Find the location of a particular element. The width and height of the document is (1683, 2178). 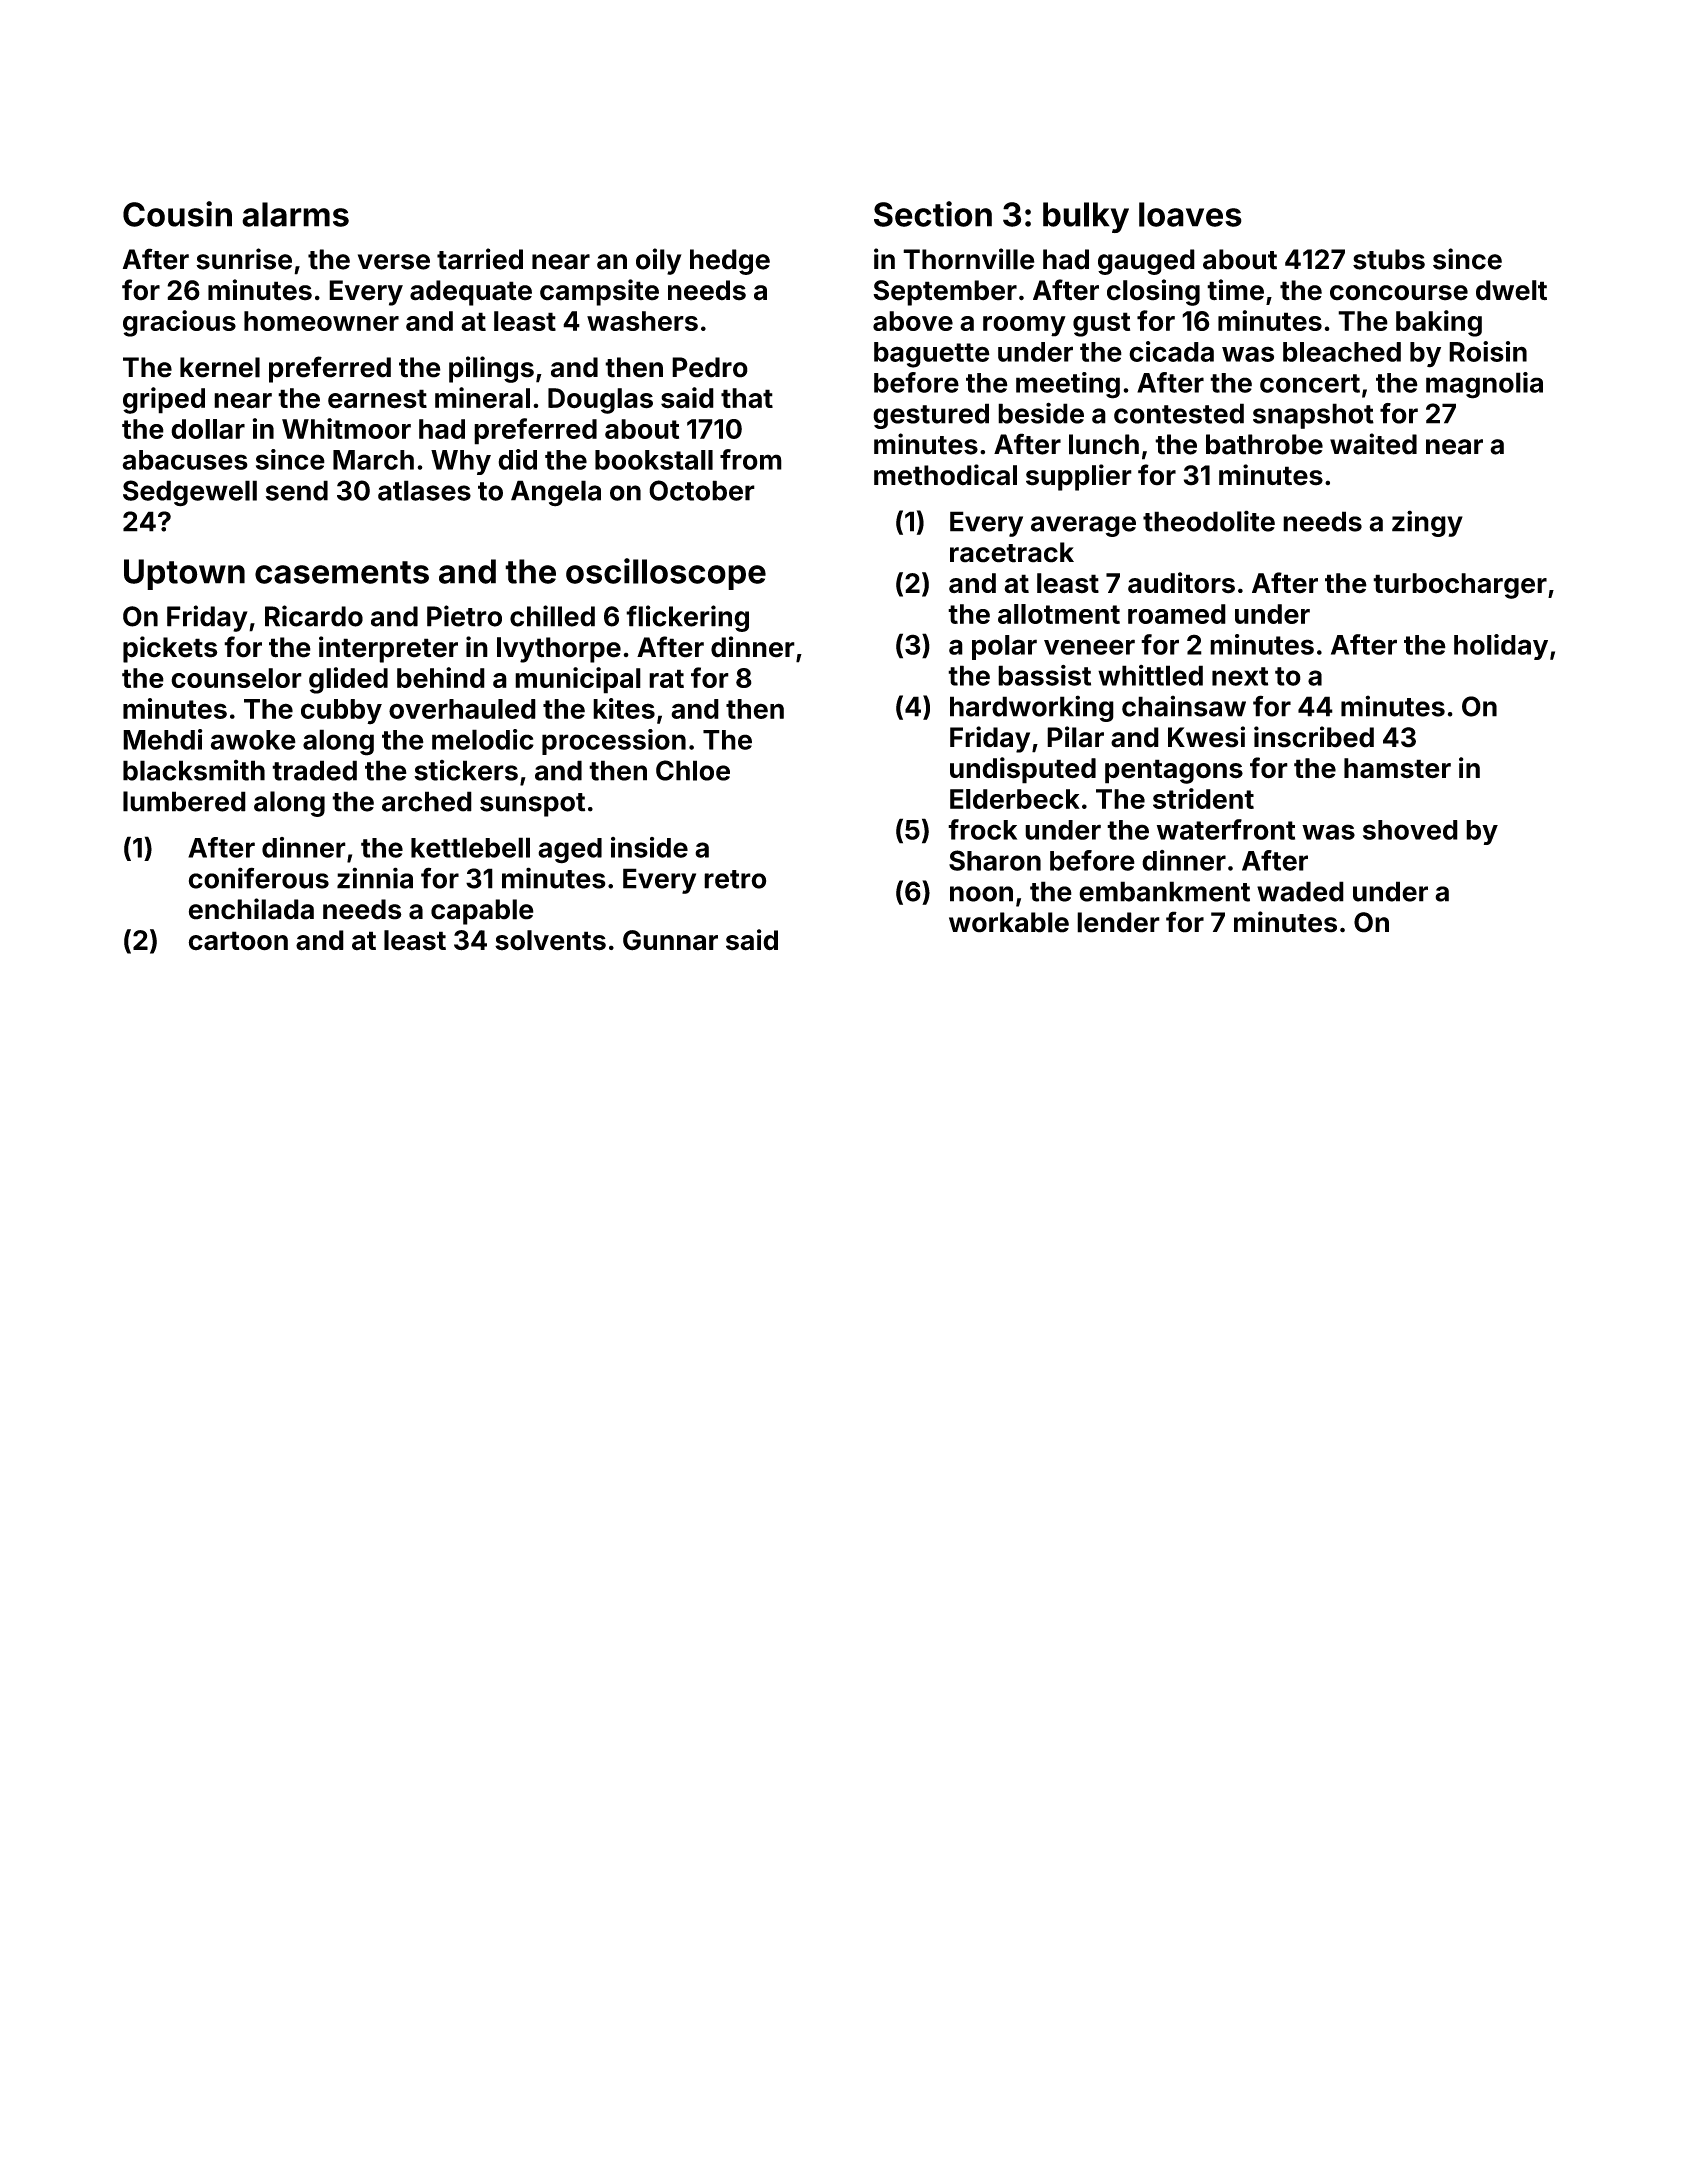

bassist is located at coordinates (1044, 675).
